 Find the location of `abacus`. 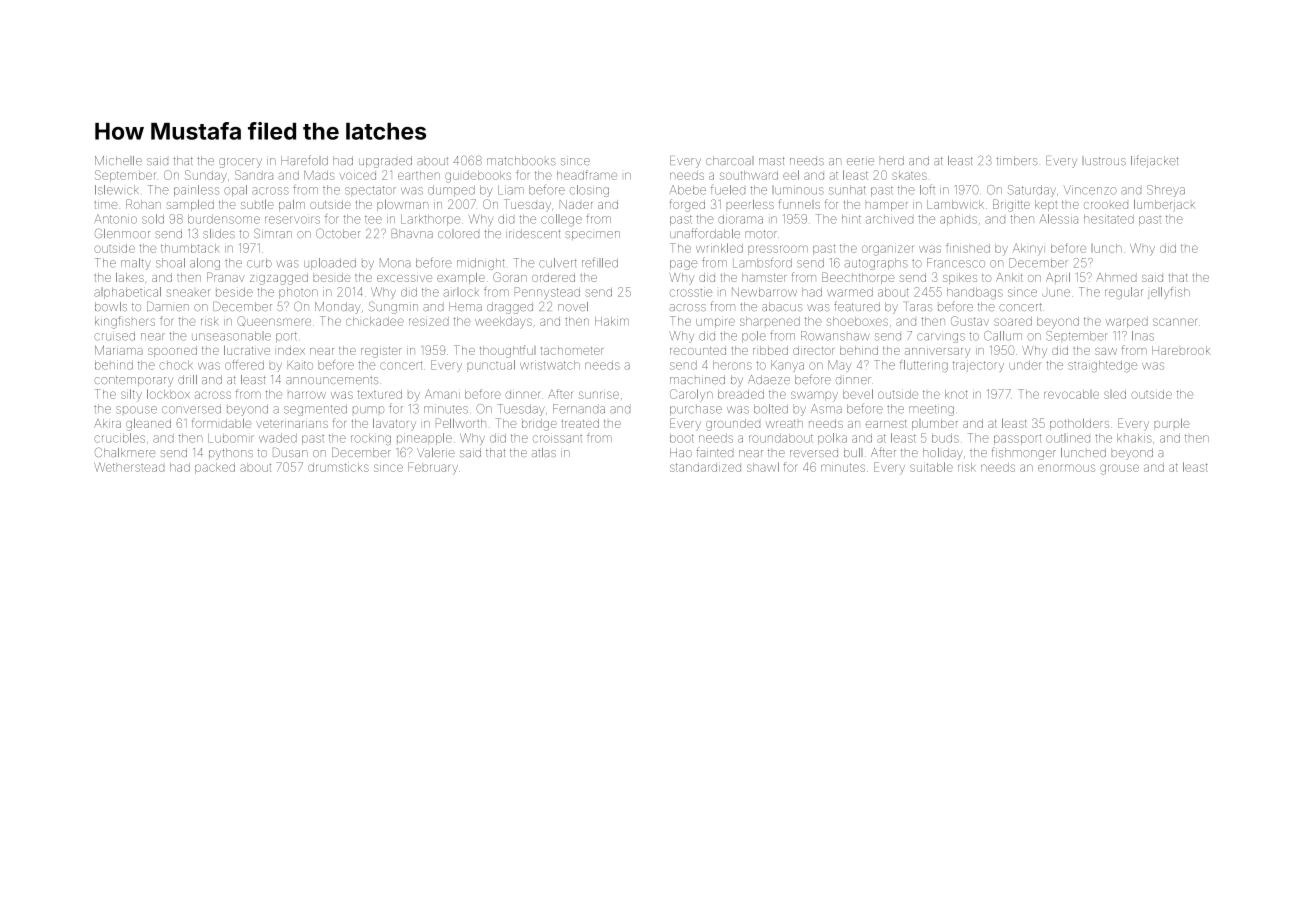

abacus is located at coordinates (782, 306).
